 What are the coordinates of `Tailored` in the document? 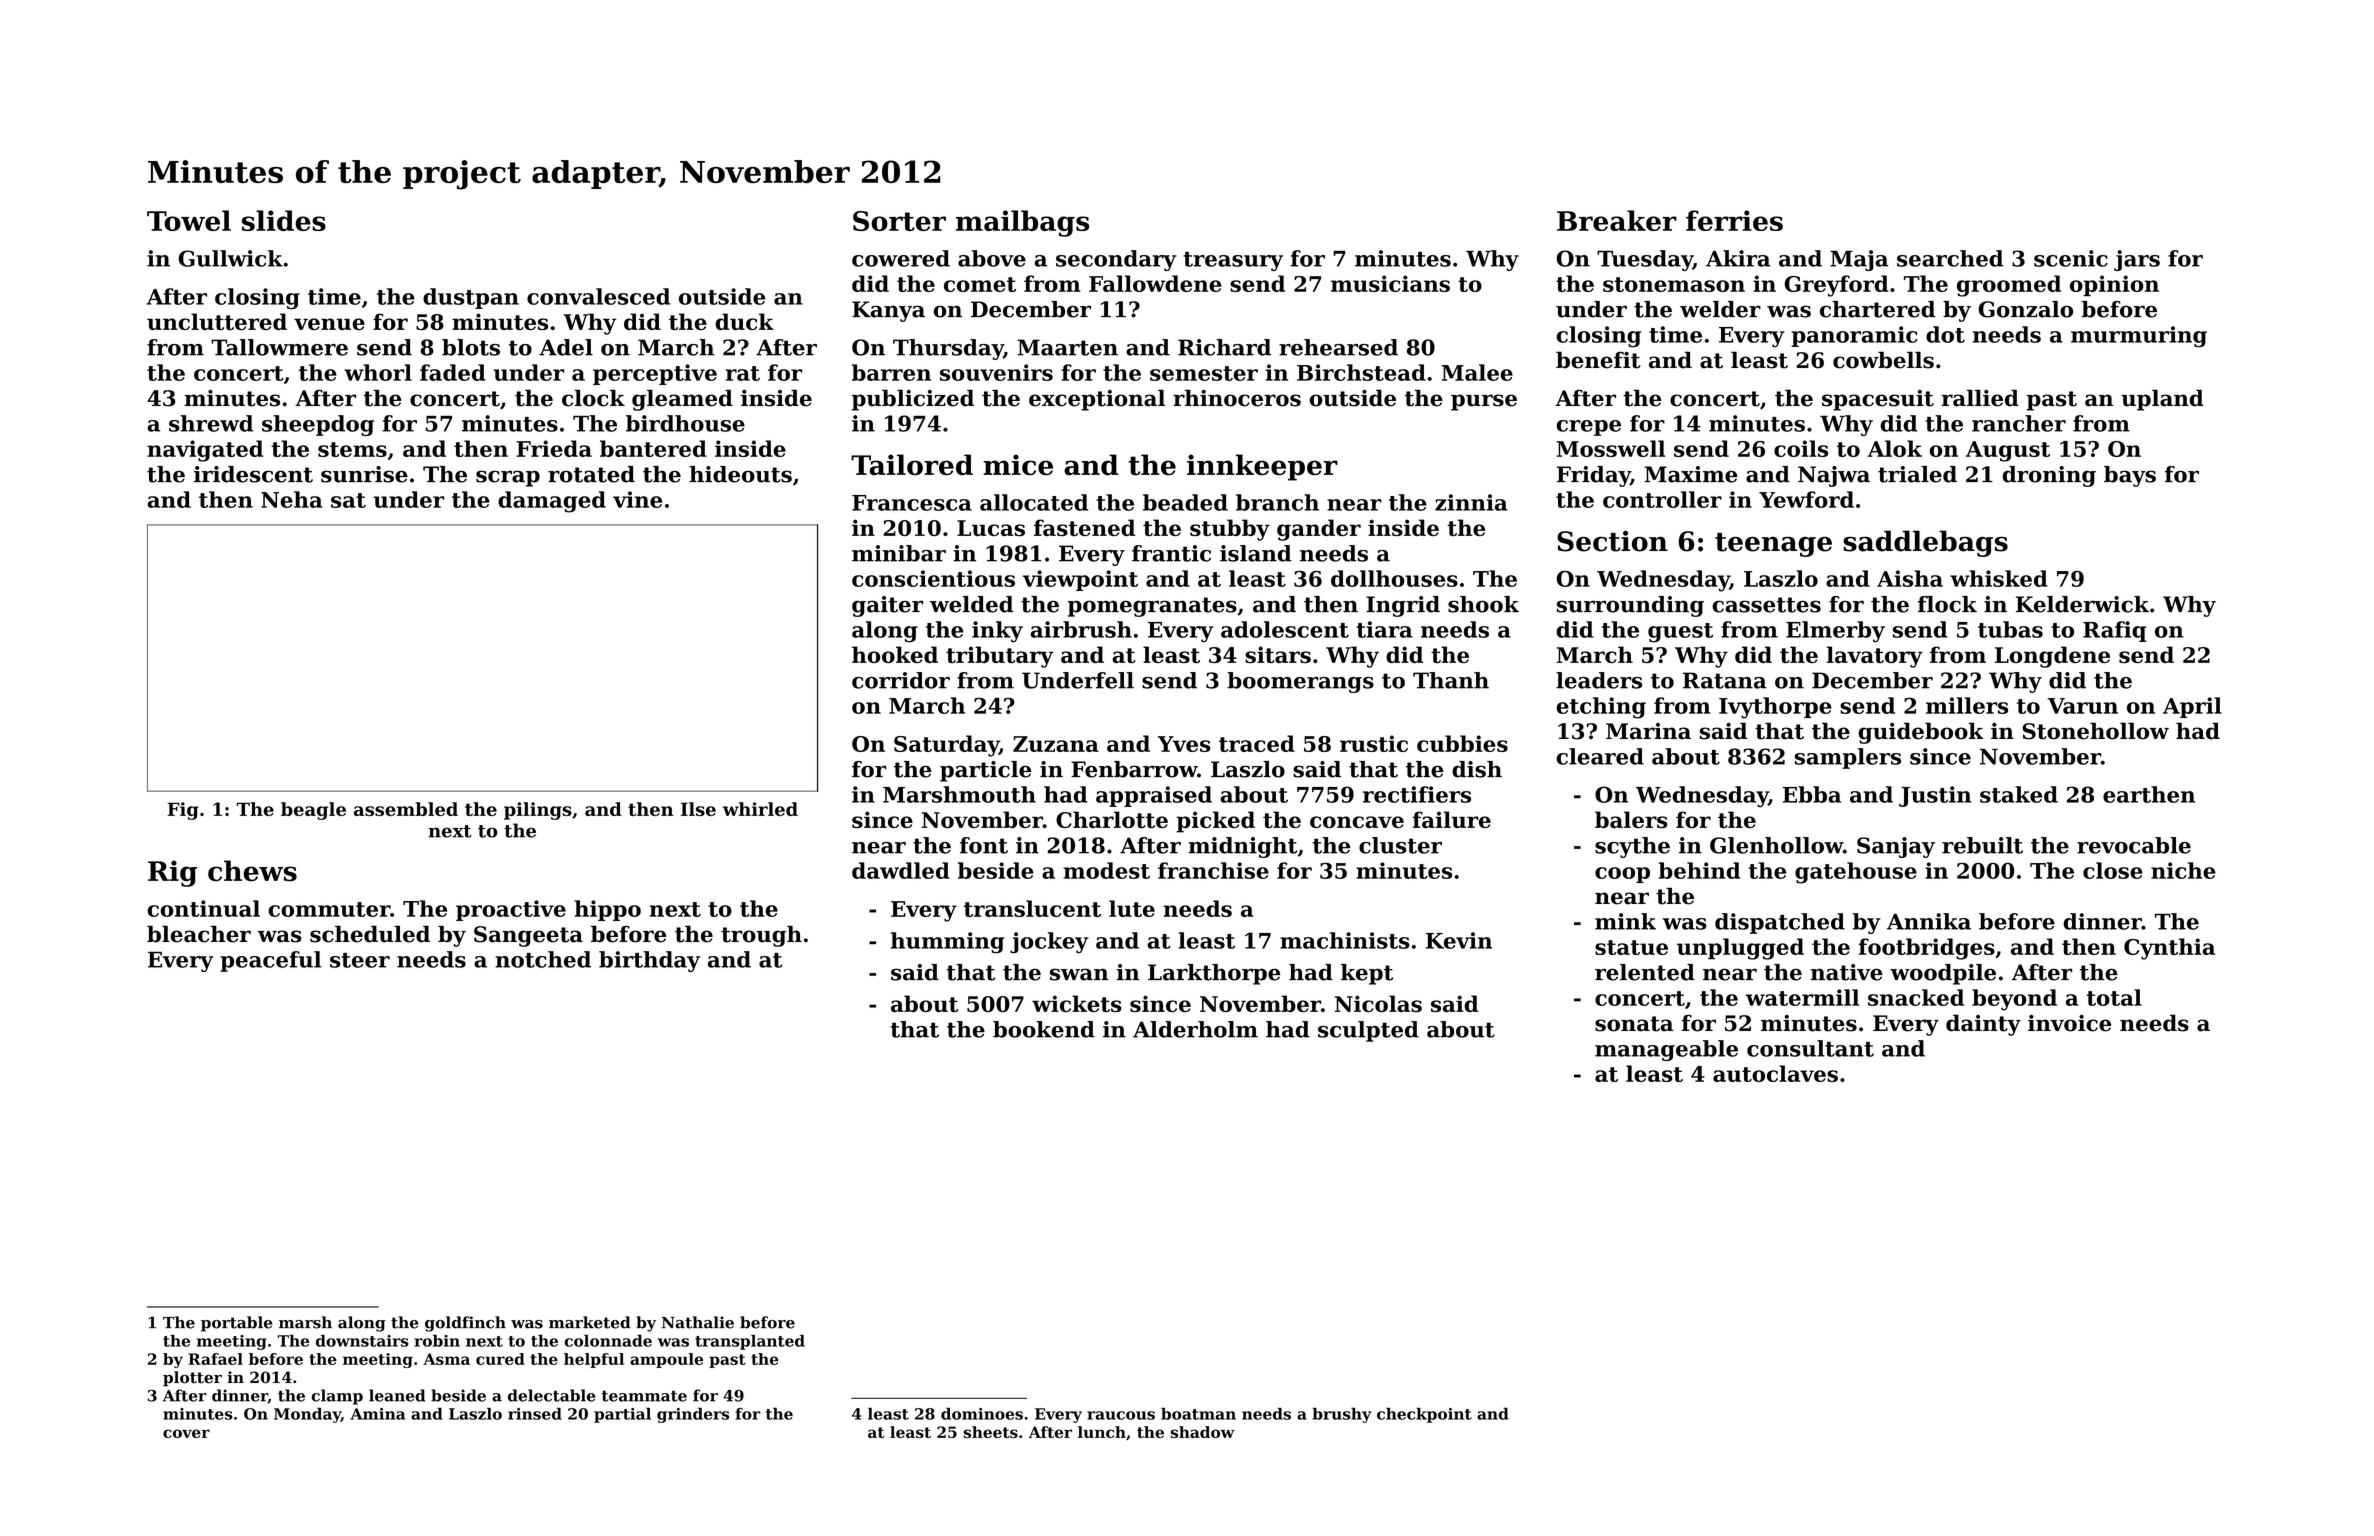 It's located at (912, 465).
